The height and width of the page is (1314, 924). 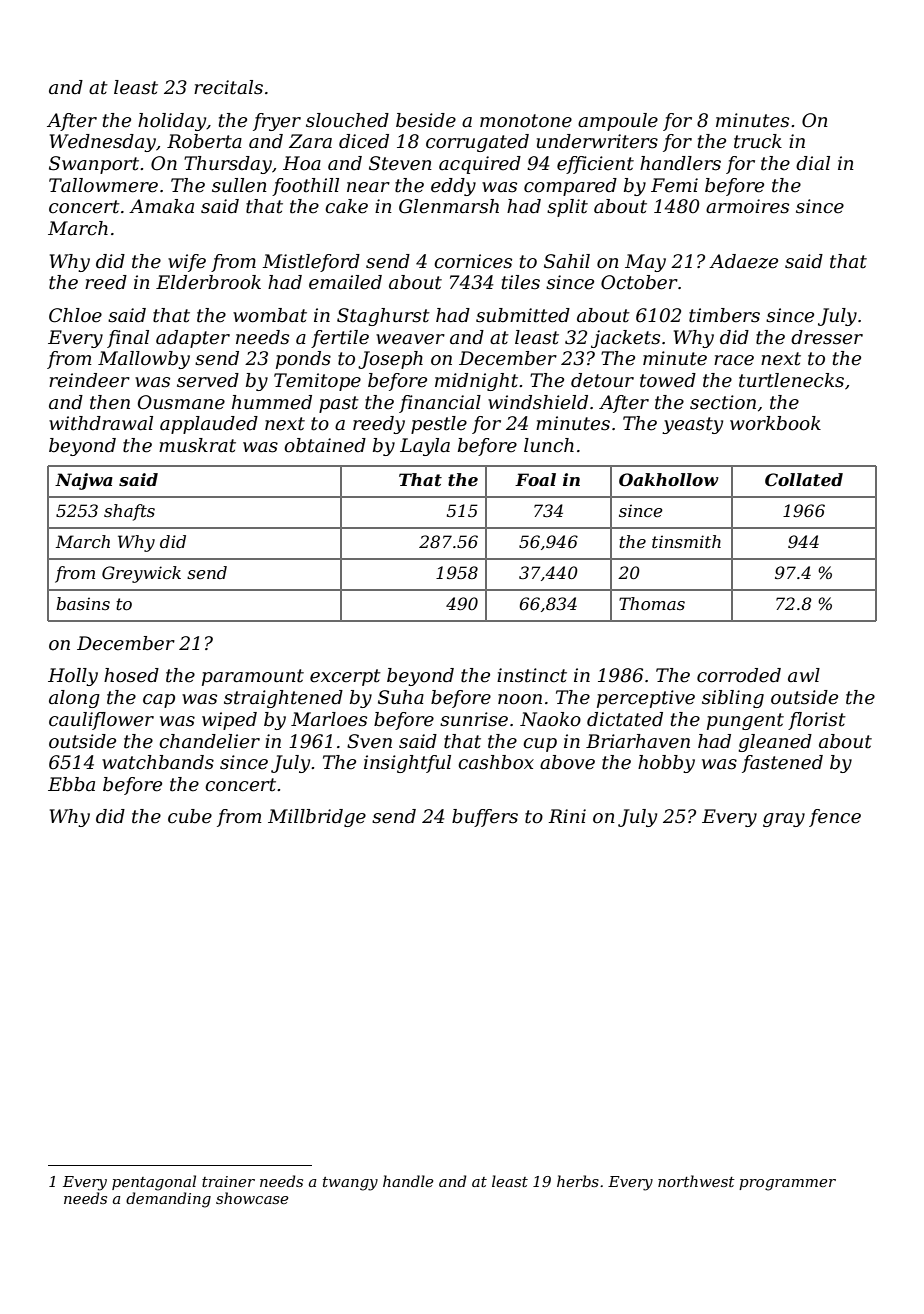 What do you see at coordinates (364, 141) in the page?
I see `diced` at bounding box center [364, 141].
